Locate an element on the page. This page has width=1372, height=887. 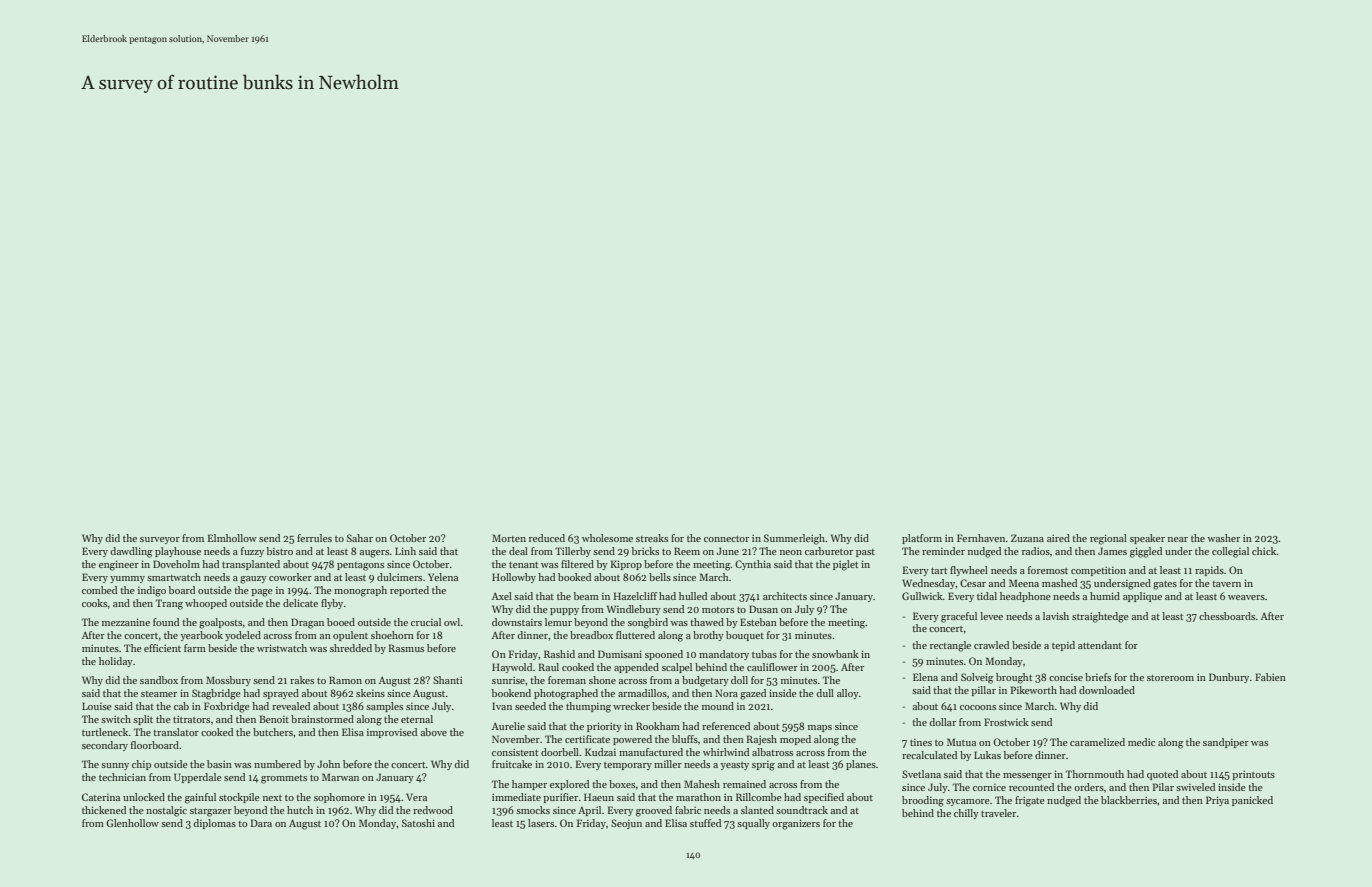
fluttered is located at coordinates (635, 635).
